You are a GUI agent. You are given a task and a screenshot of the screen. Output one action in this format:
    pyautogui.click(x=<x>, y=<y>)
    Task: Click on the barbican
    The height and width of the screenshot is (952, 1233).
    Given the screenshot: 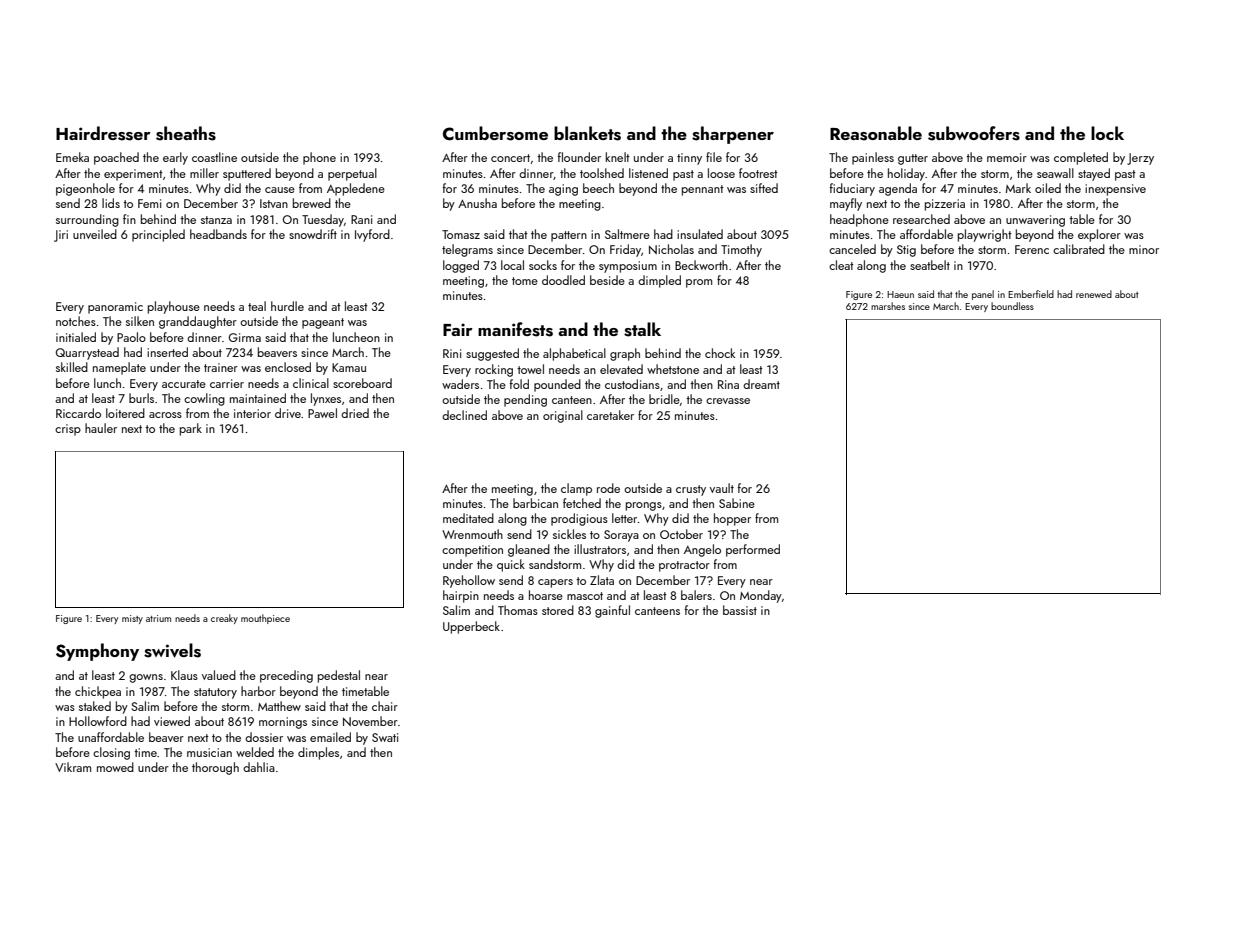 What is the action you would take?
    pyautogui.click(x=535, y=503)
